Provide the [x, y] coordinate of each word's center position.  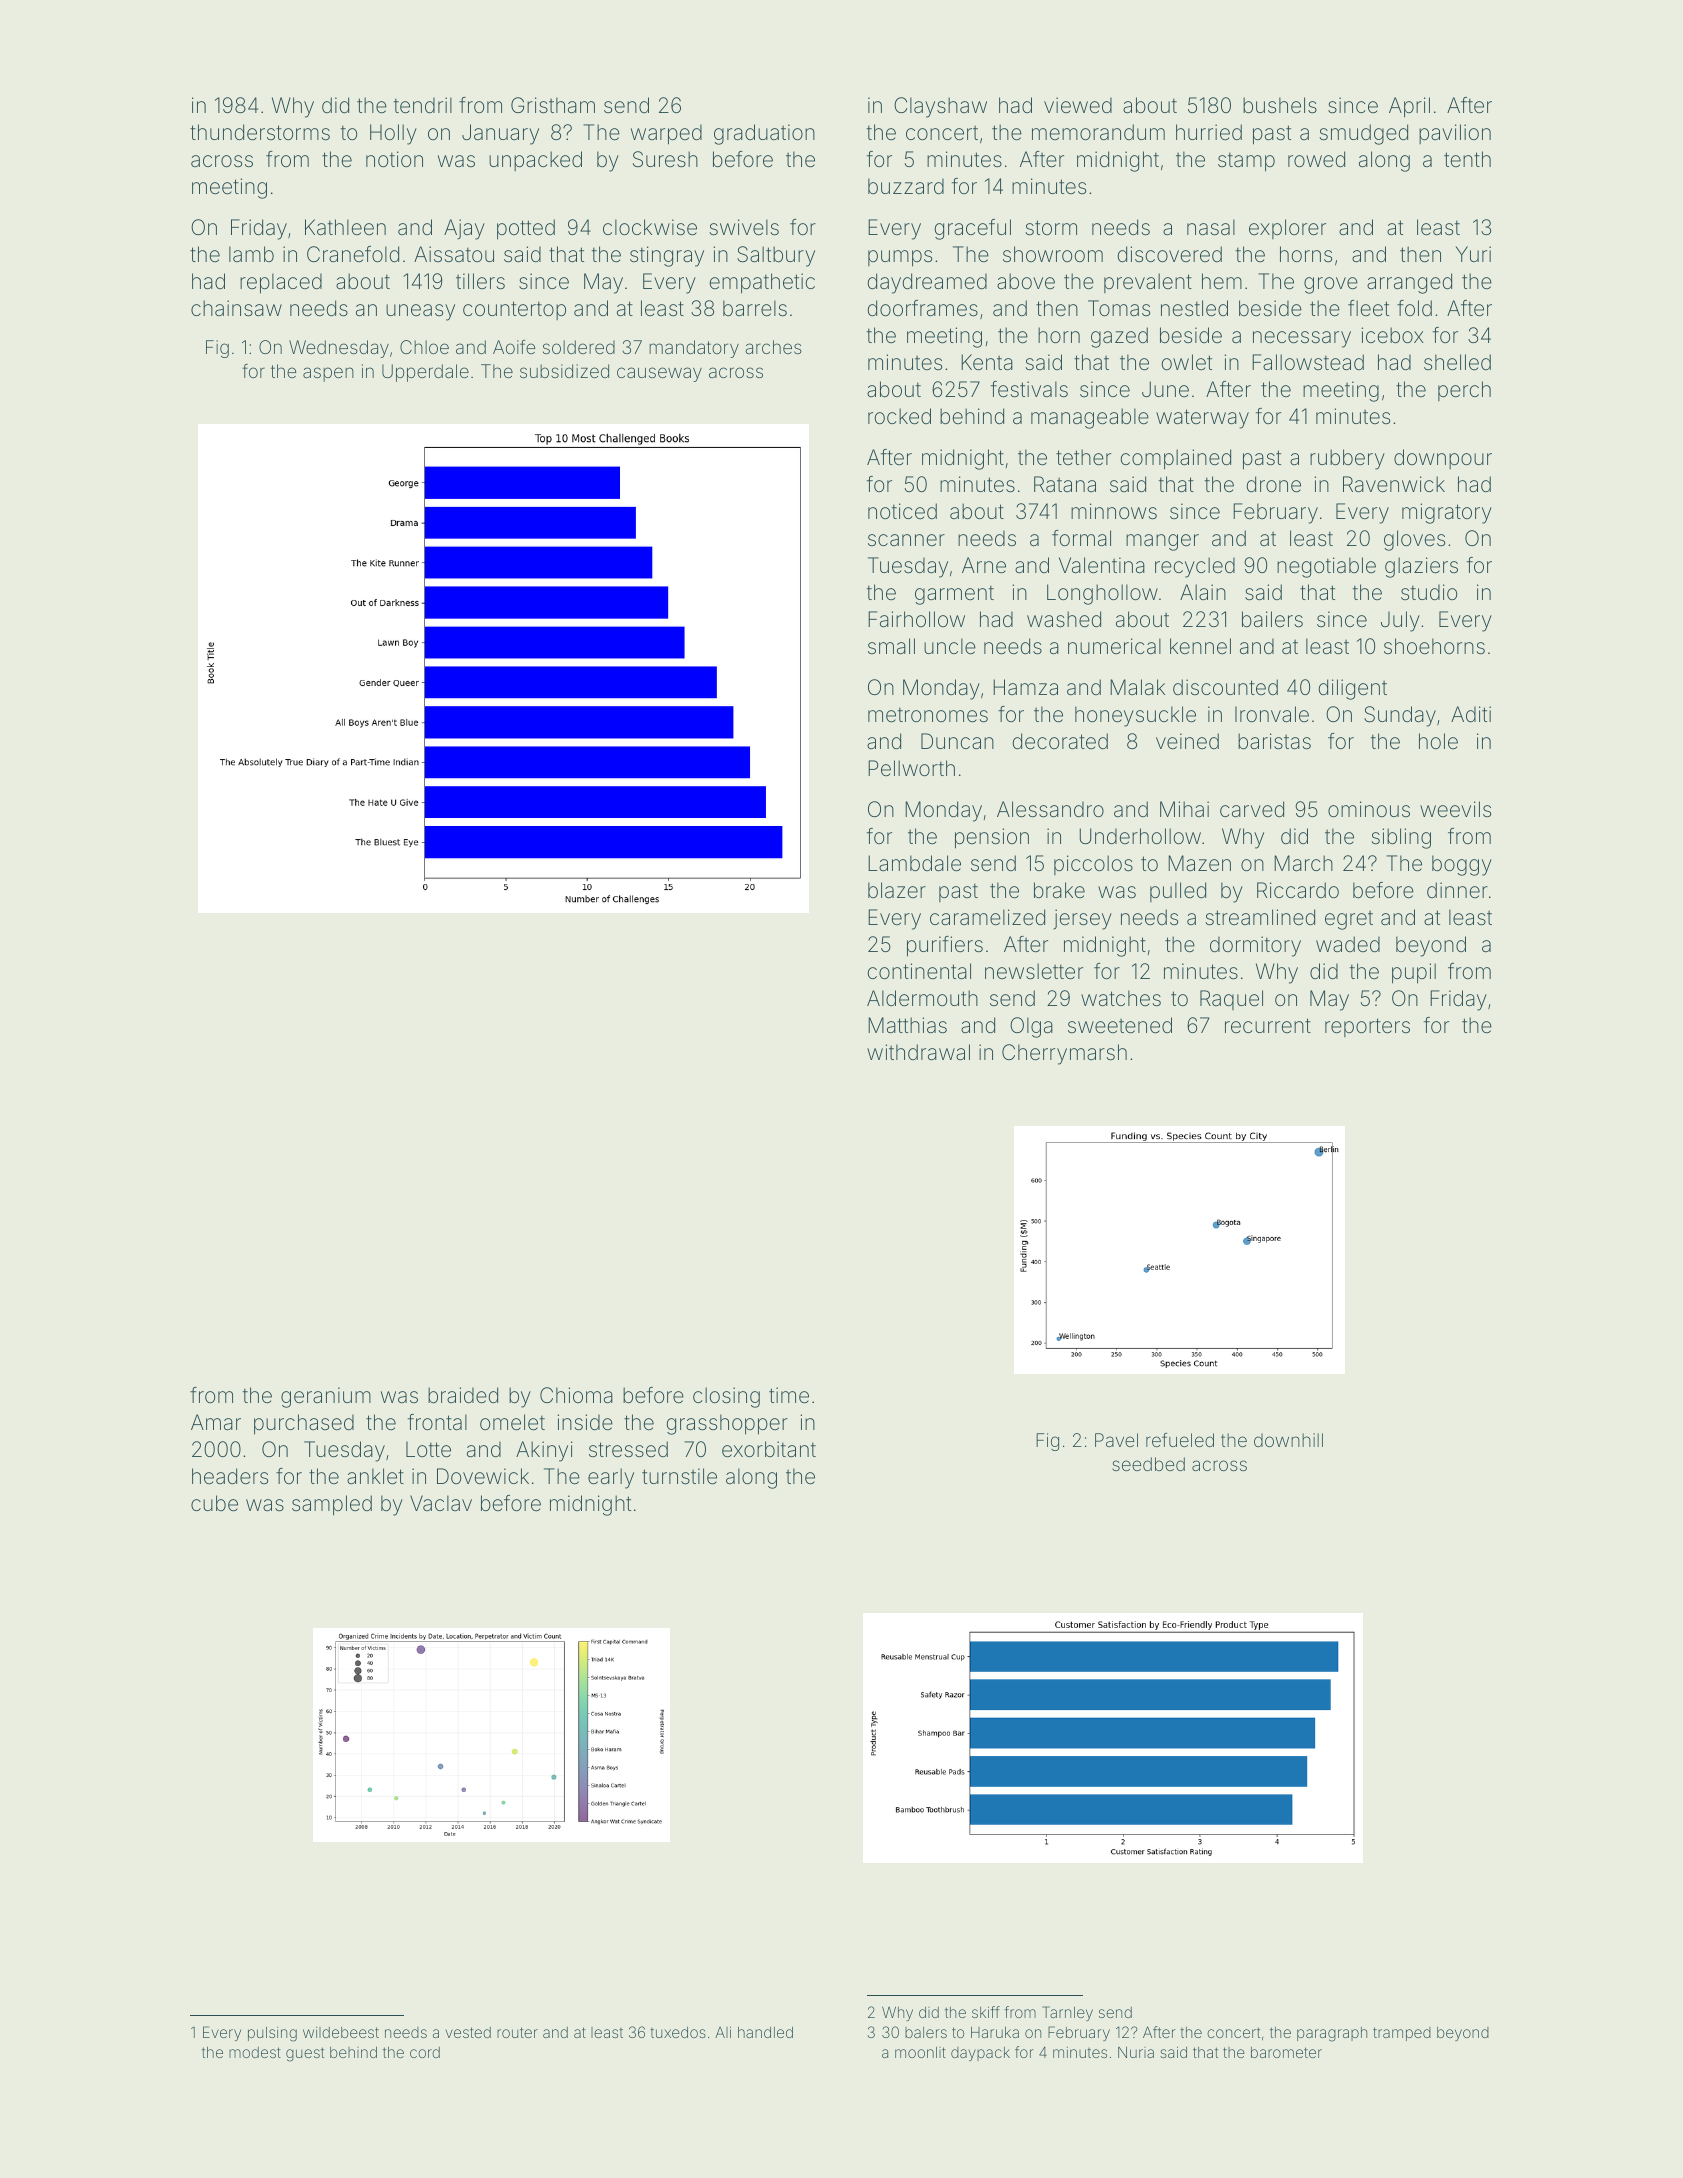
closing [726, 1397]
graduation [764, 134]
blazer [897, 890]
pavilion [1455, 134]
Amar [216, 1422]
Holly [393, 134]
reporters [1367, 1027]
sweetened [1120, 1025]
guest [305, 2054]
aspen [328, 374]
